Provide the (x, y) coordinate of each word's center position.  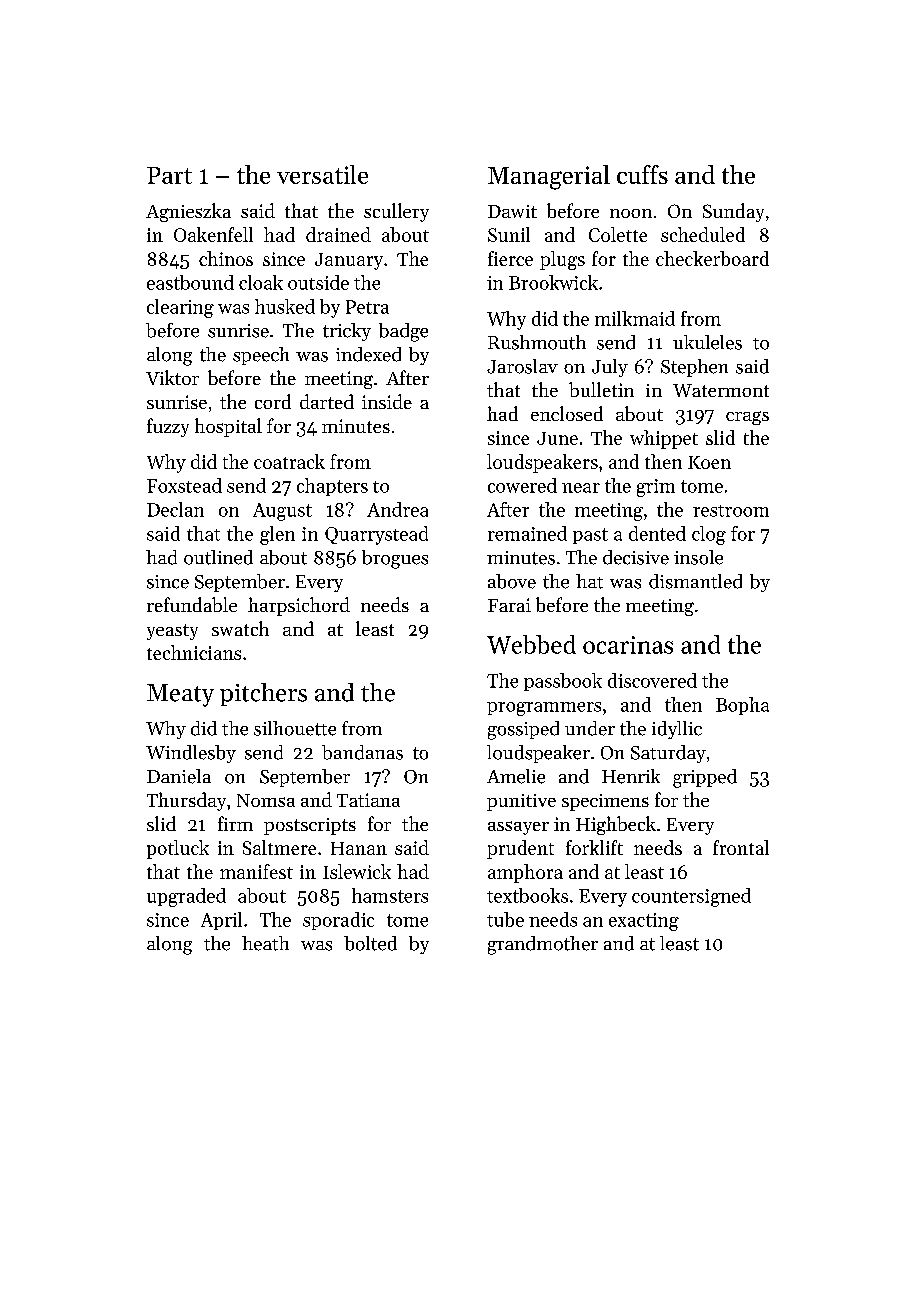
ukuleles (707, 342)
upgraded (186, 897)
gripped (705, 778)
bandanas (362, 752)
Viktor (172, 377)
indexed (368, 354)
